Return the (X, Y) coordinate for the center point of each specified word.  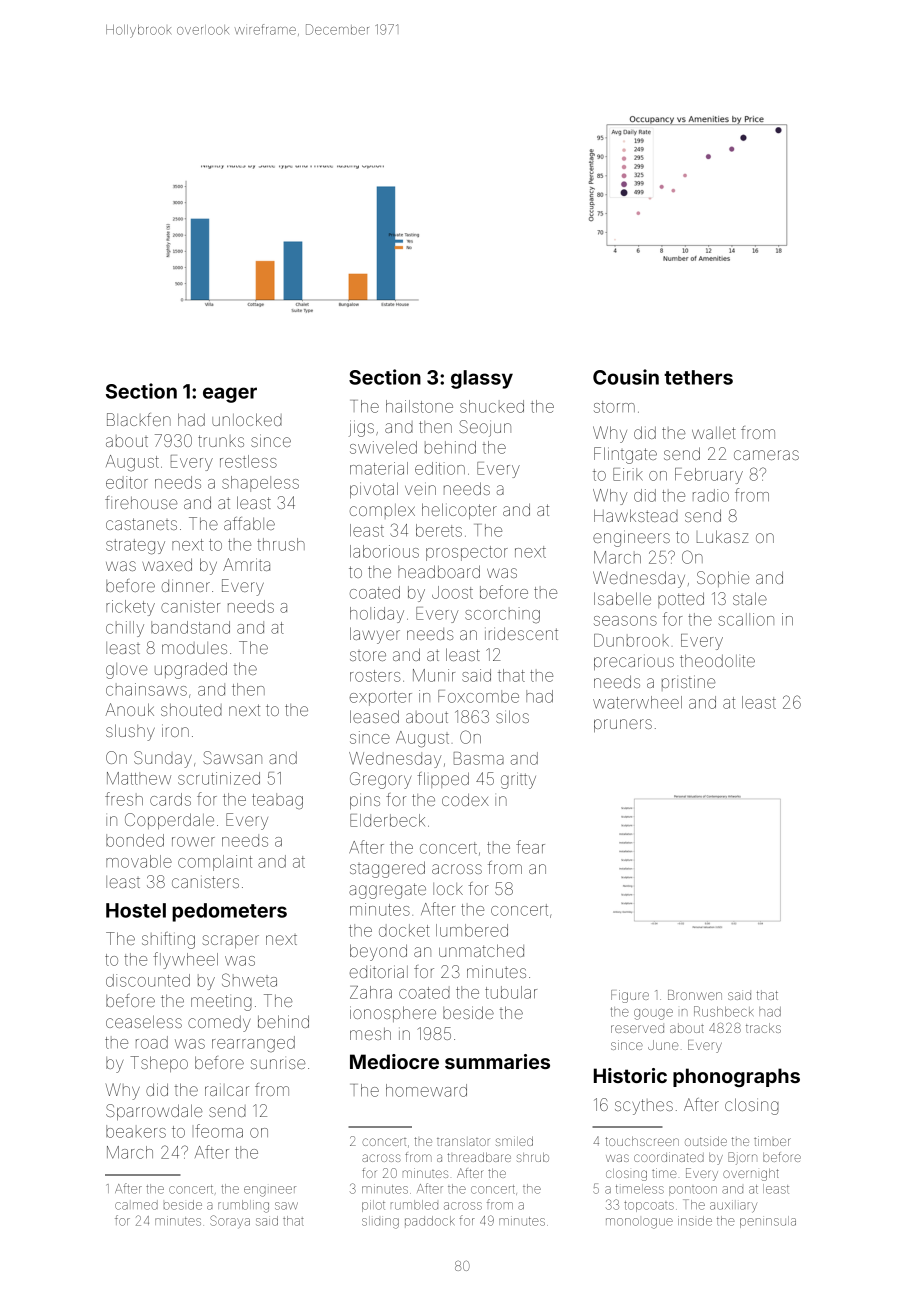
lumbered (472, 930)
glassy (482, 379)
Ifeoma (219, 1131)
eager (230, 395)
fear (530, 847)
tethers (698, 377)
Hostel (136, 910)
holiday (377, 615)
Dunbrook (631, 640)
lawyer (375, 635)
